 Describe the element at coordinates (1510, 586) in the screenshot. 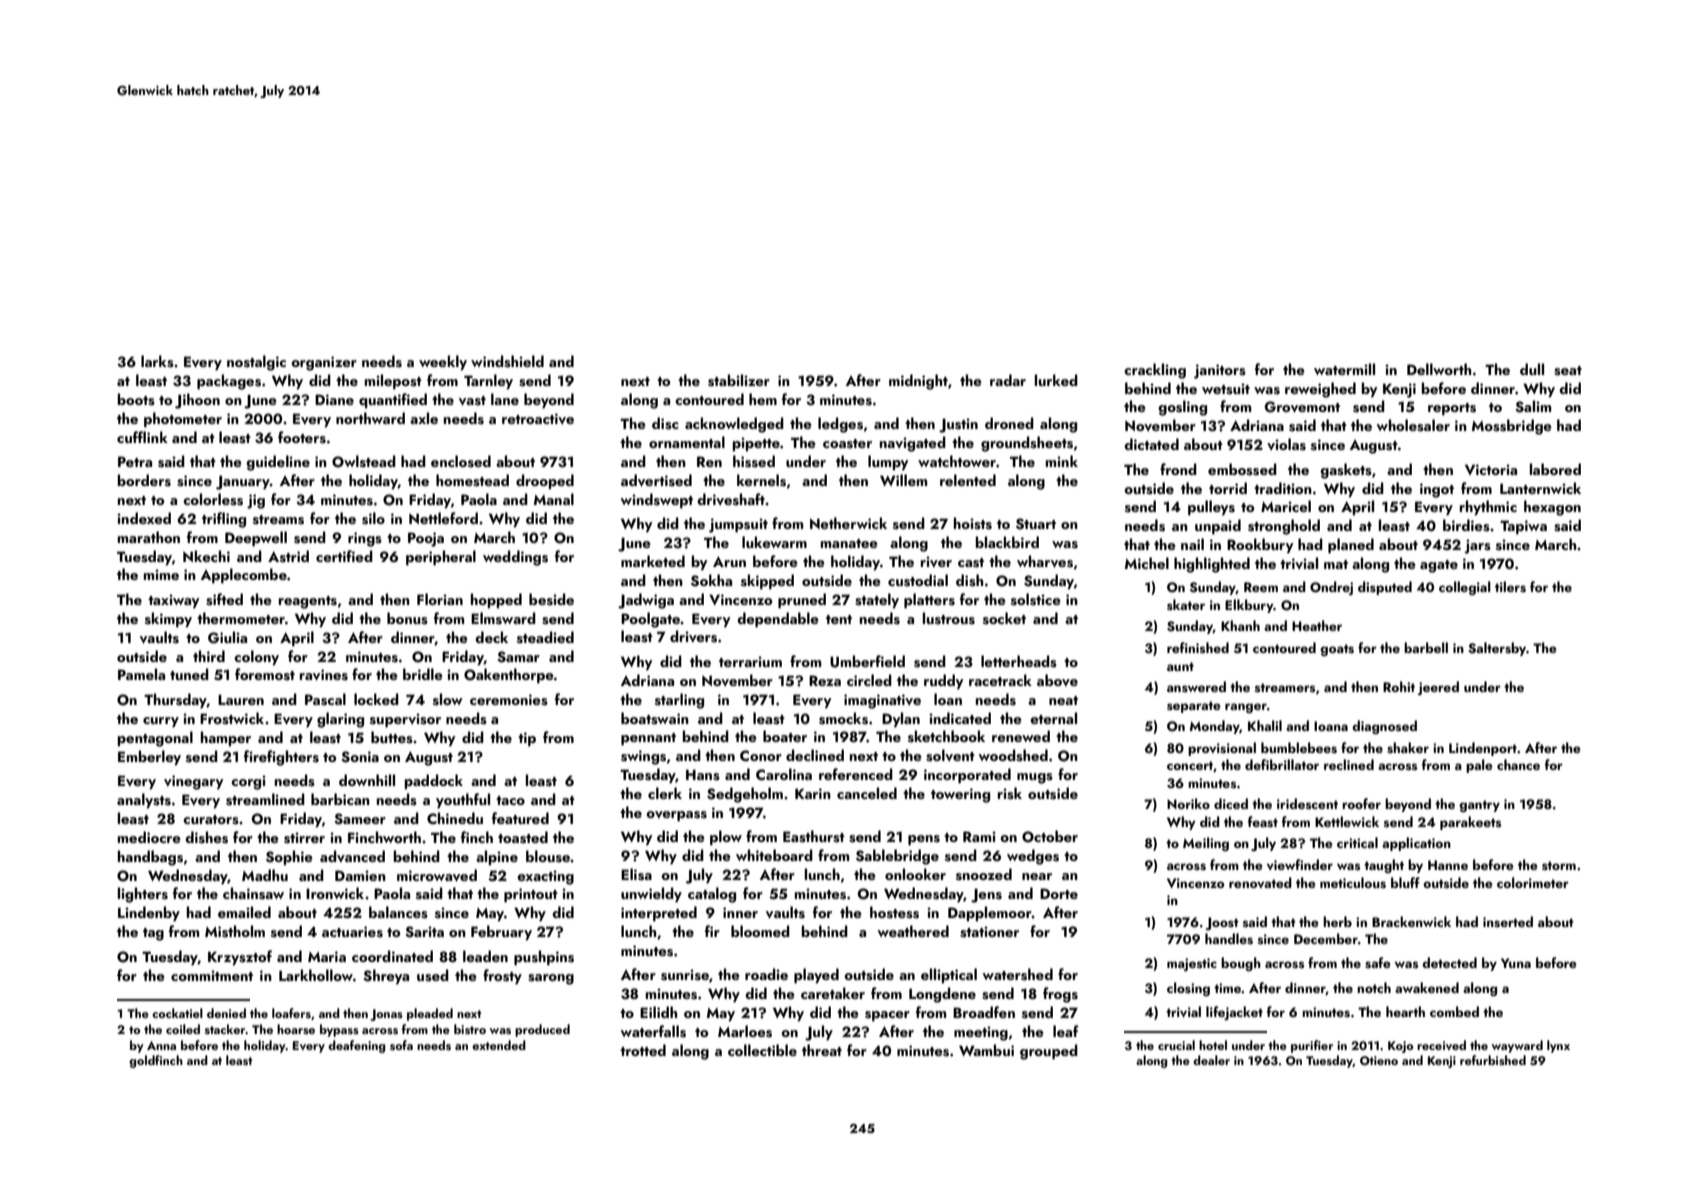

I see `tilers` at that location.
